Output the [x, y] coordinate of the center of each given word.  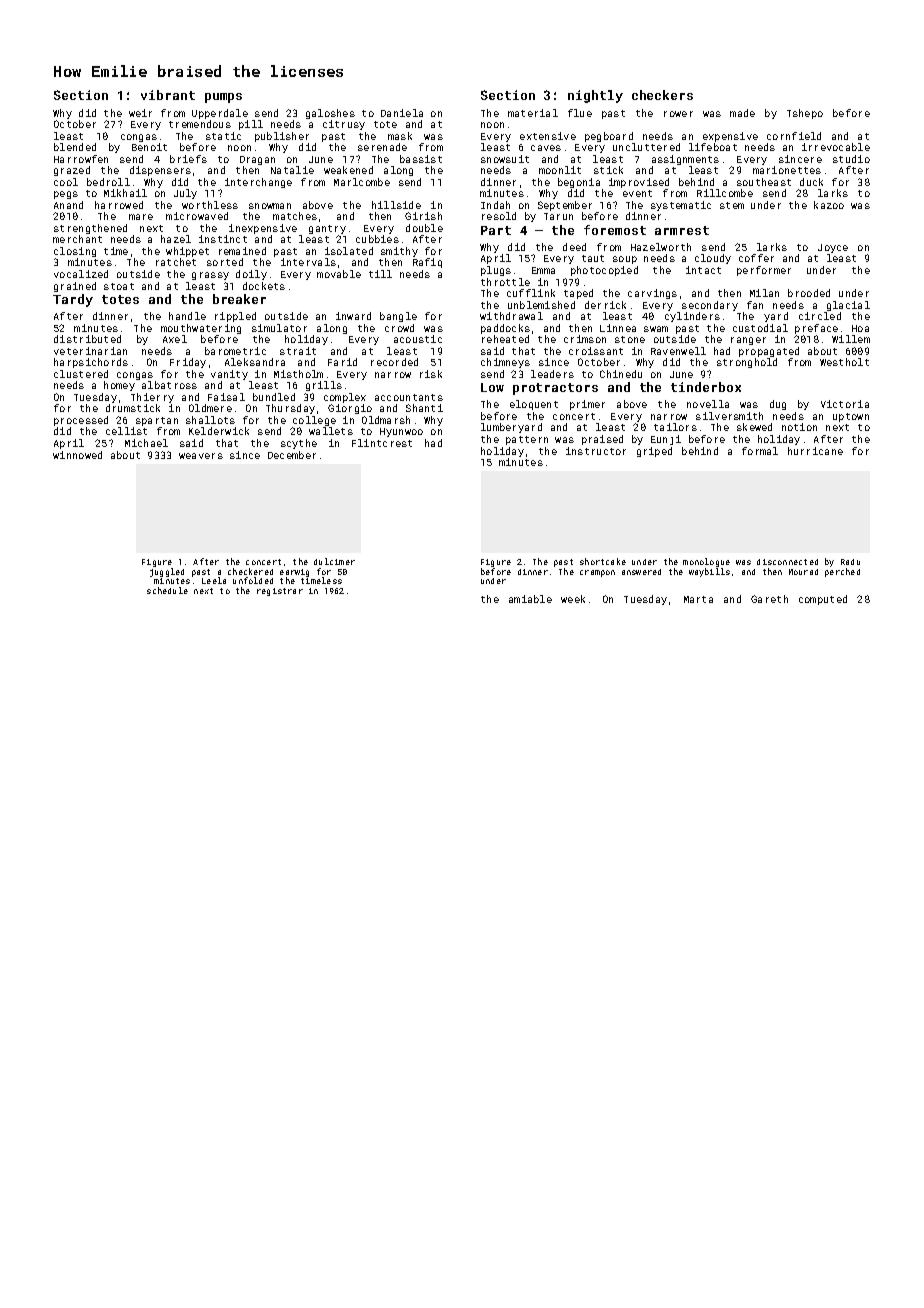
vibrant [168, 95]
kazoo [829, 205]
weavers [201, 456]
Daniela [402, 113]
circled [820, 316]
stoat [119, 286]
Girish [423, 216]
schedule [167, 590]
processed [81, 421]
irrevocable [836, 147]
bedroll [108, 182]
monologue [706, 562]
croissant [596, 351]
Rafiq [427, 263]
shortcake [603, 561]
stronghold [747, 363]
